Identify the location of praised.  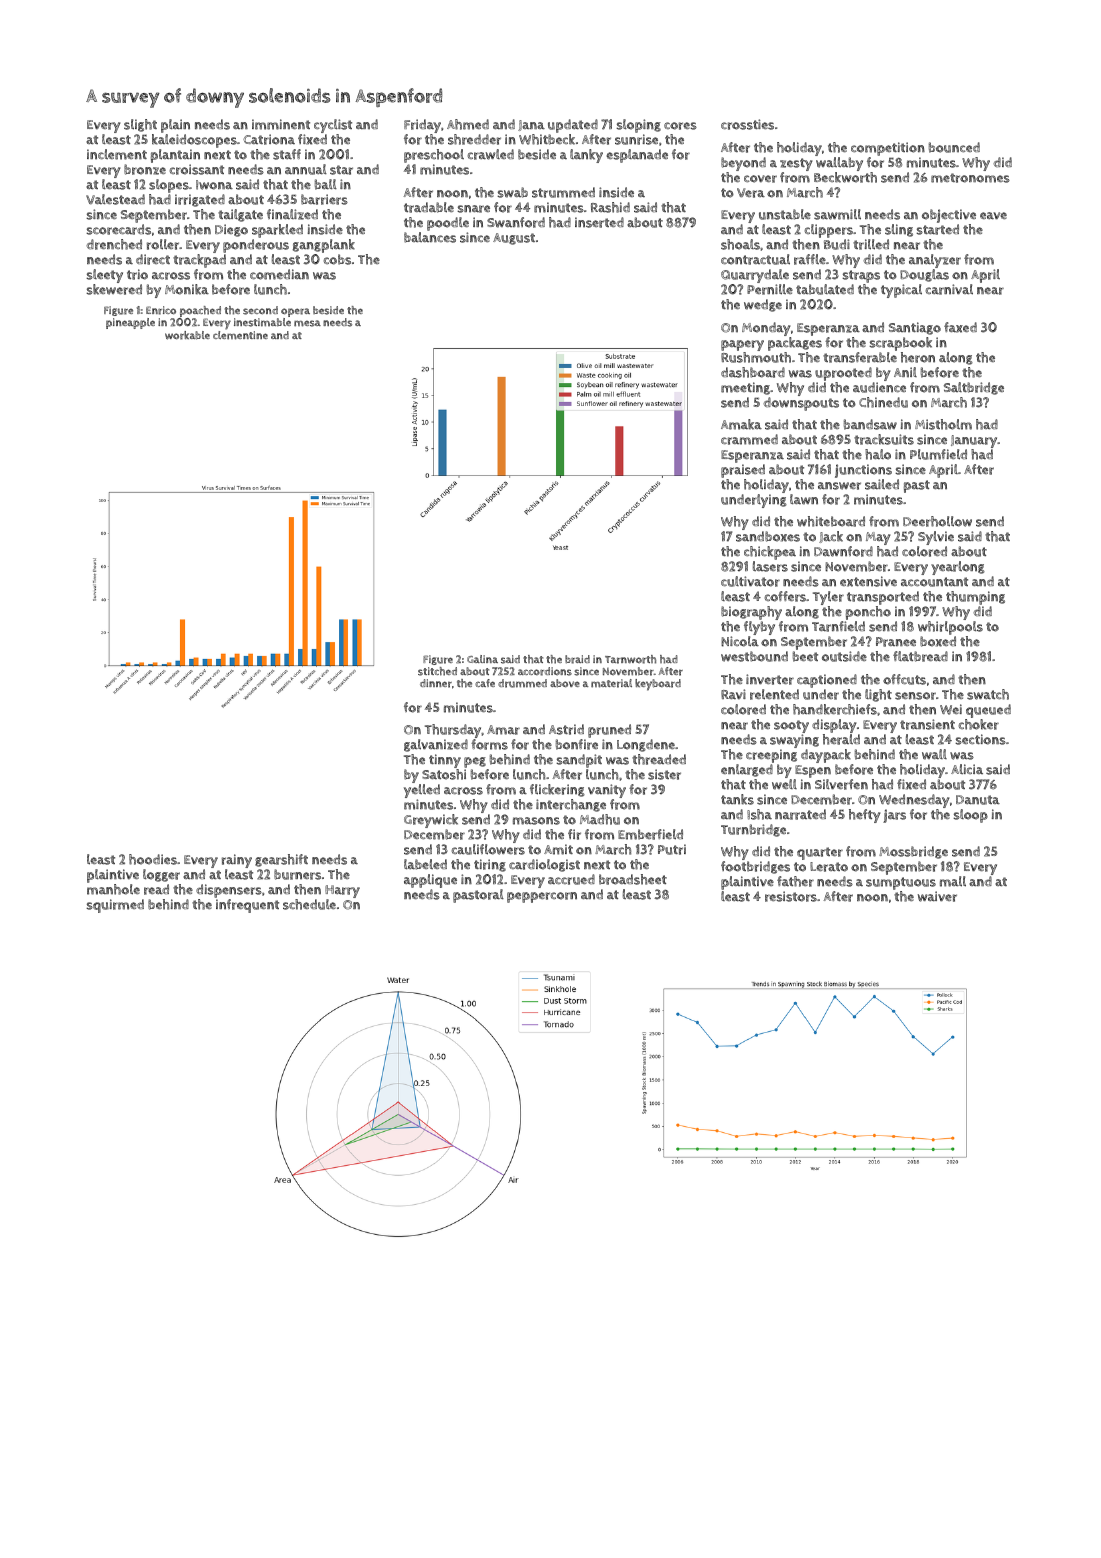
(743, 471).
